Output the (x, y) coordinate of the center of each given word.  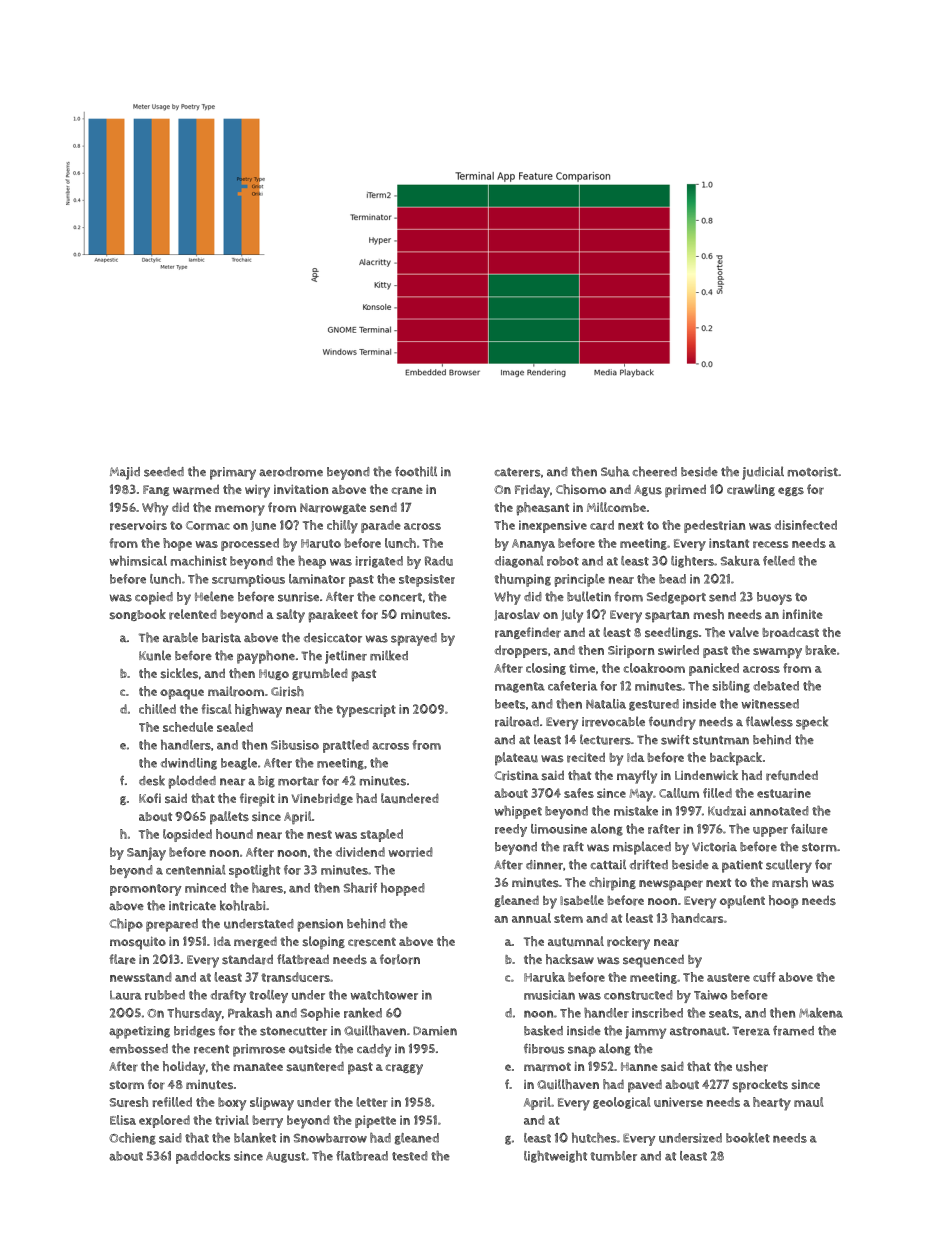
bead (672, 579)
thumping (522, 580)
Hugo (274, 674)
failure (809, 829)
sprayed (414, 639)
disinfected (806, 525)
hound (234, 834)
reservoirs (138, 525)
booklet (748, 1138)
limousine (559, 829)
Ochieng (132, 1138)
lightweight (555, 1157)
